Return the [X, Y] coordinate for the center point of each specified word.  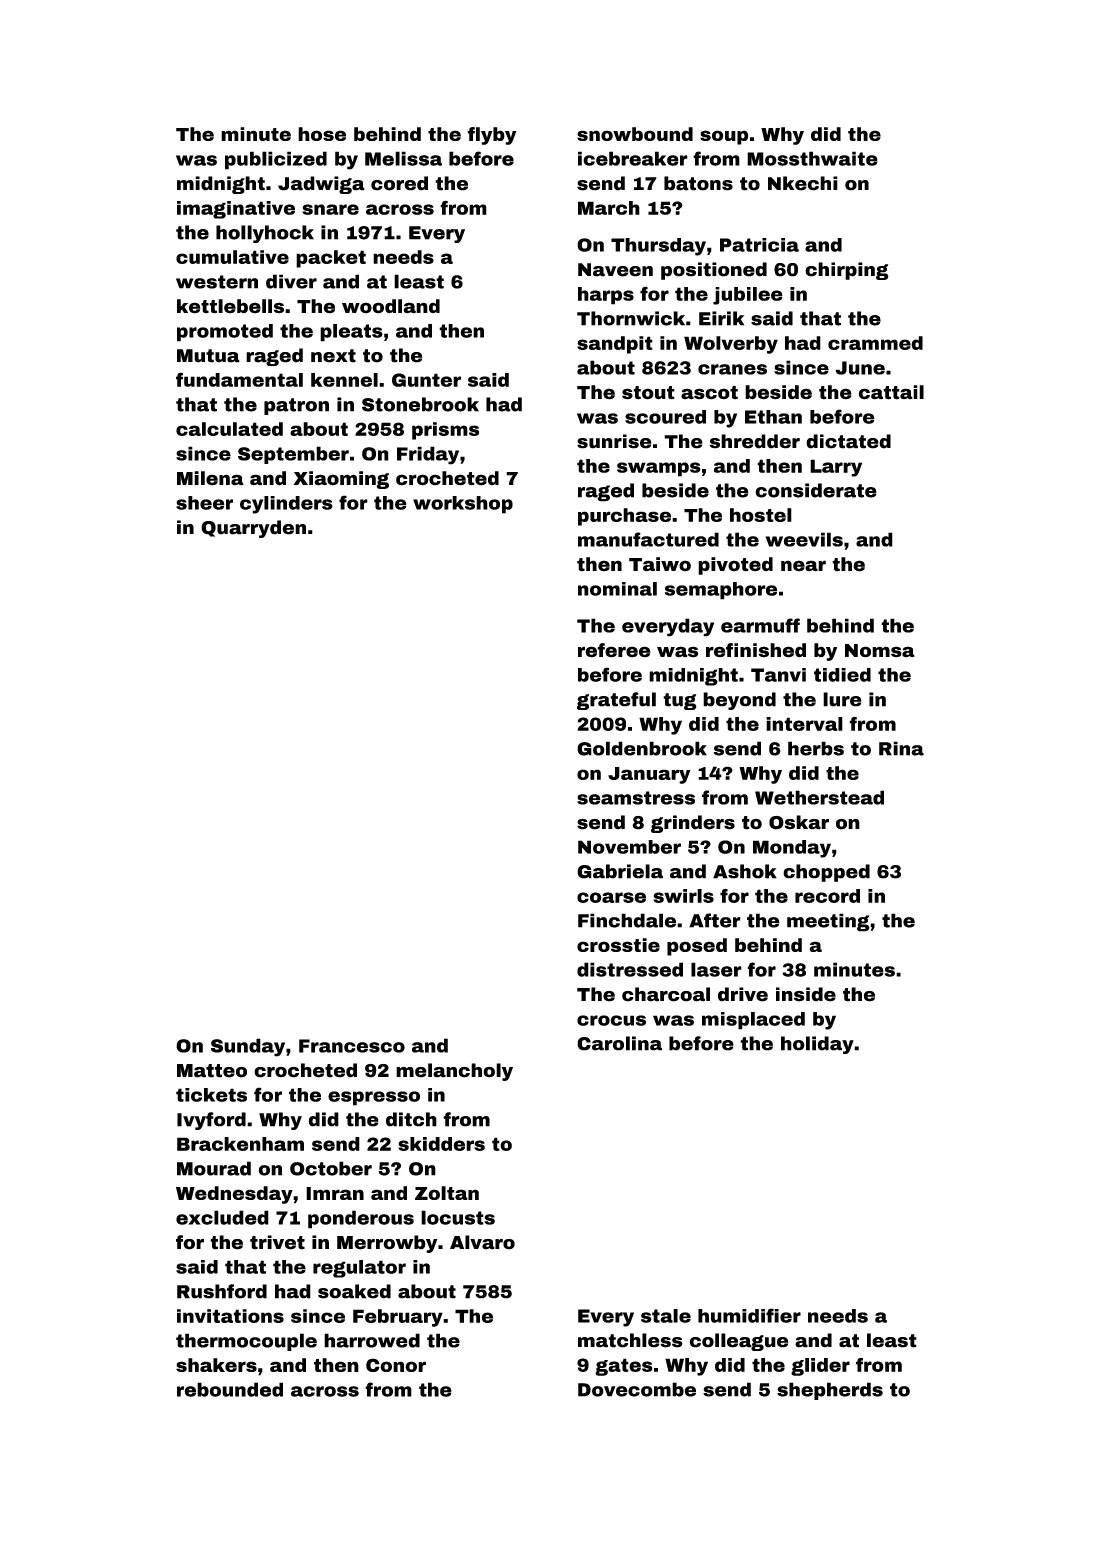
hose [322, 134]
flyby [491, 136]
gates [624, 1367]
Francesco [352, 1046]
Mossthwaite [812, 158]
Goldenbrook [642, 748]
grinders [693, 824]
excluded [222, 1217]
